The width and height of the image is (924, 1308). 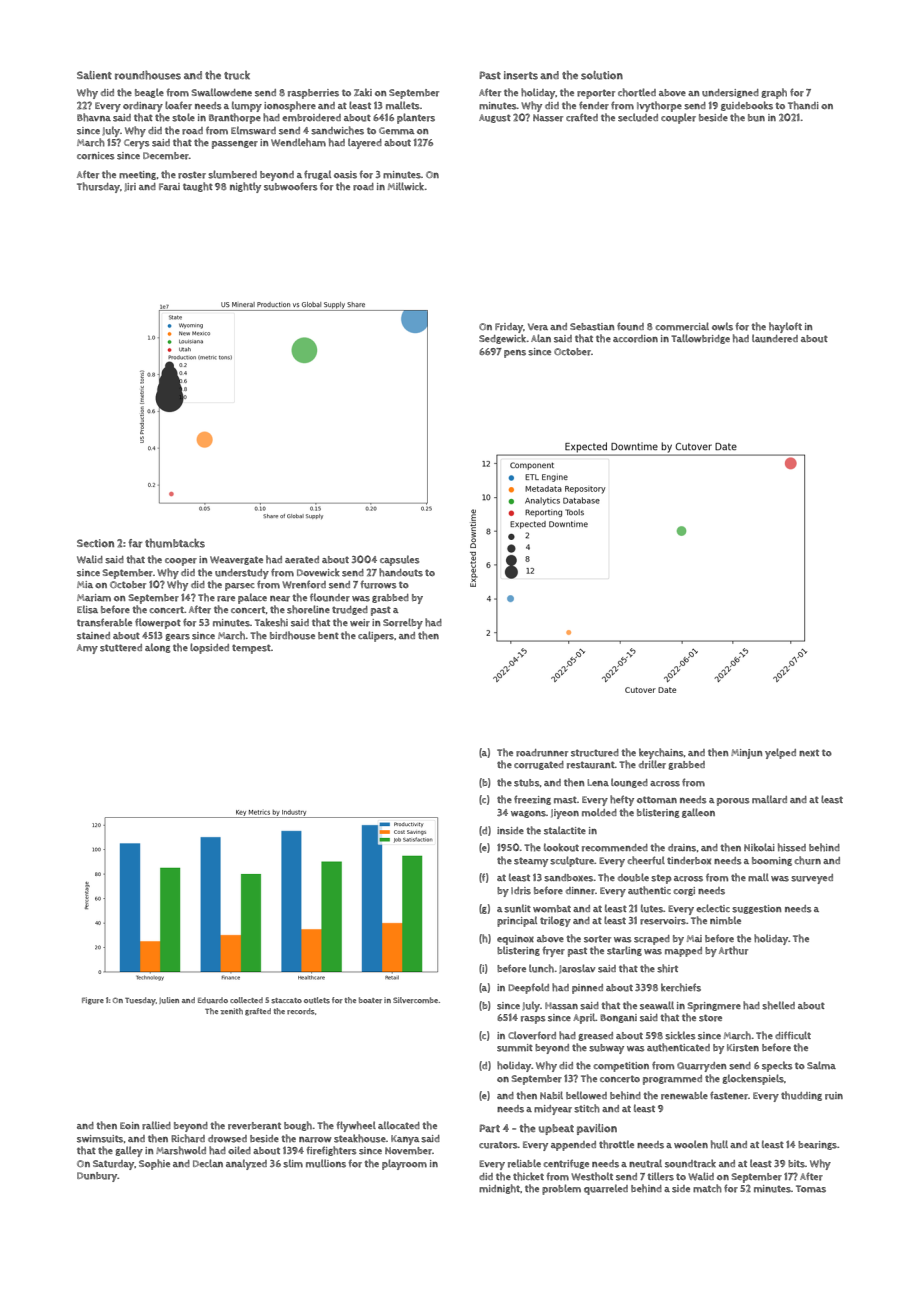 I want to click on next, so click(x=809, y=752).
